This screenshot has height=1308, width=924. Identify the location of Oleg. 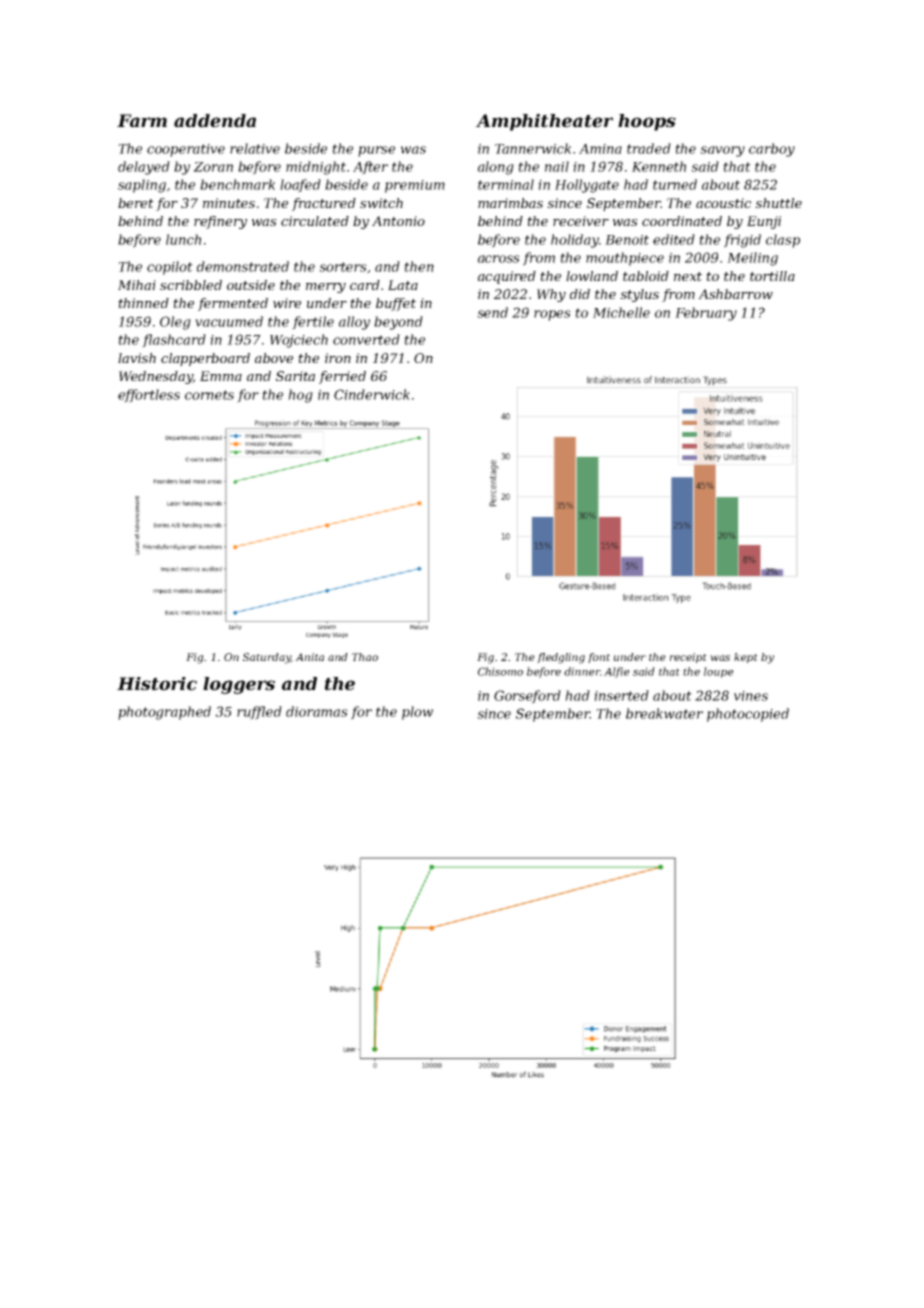
(175, 323).
